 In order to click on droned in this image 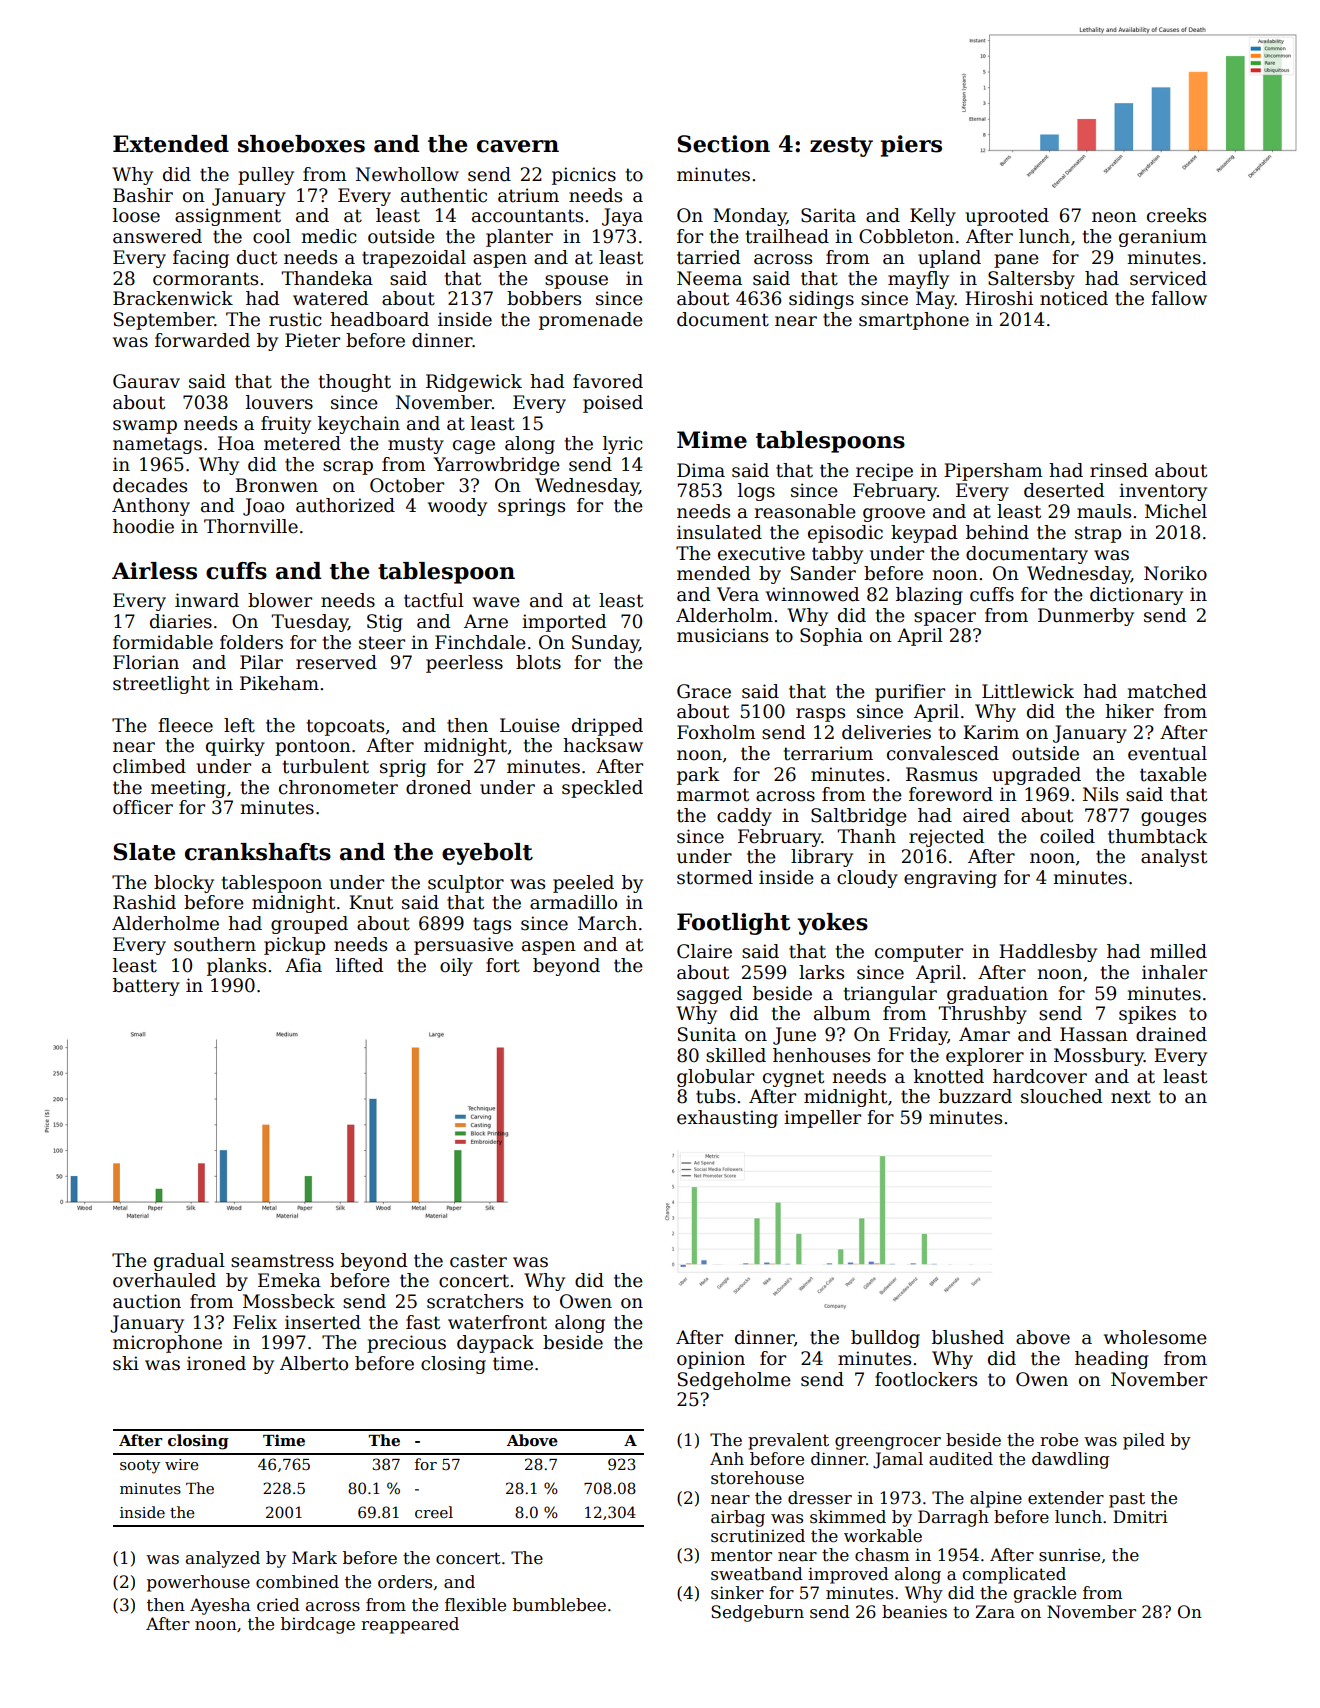, I will do `click(438, 787)`.
